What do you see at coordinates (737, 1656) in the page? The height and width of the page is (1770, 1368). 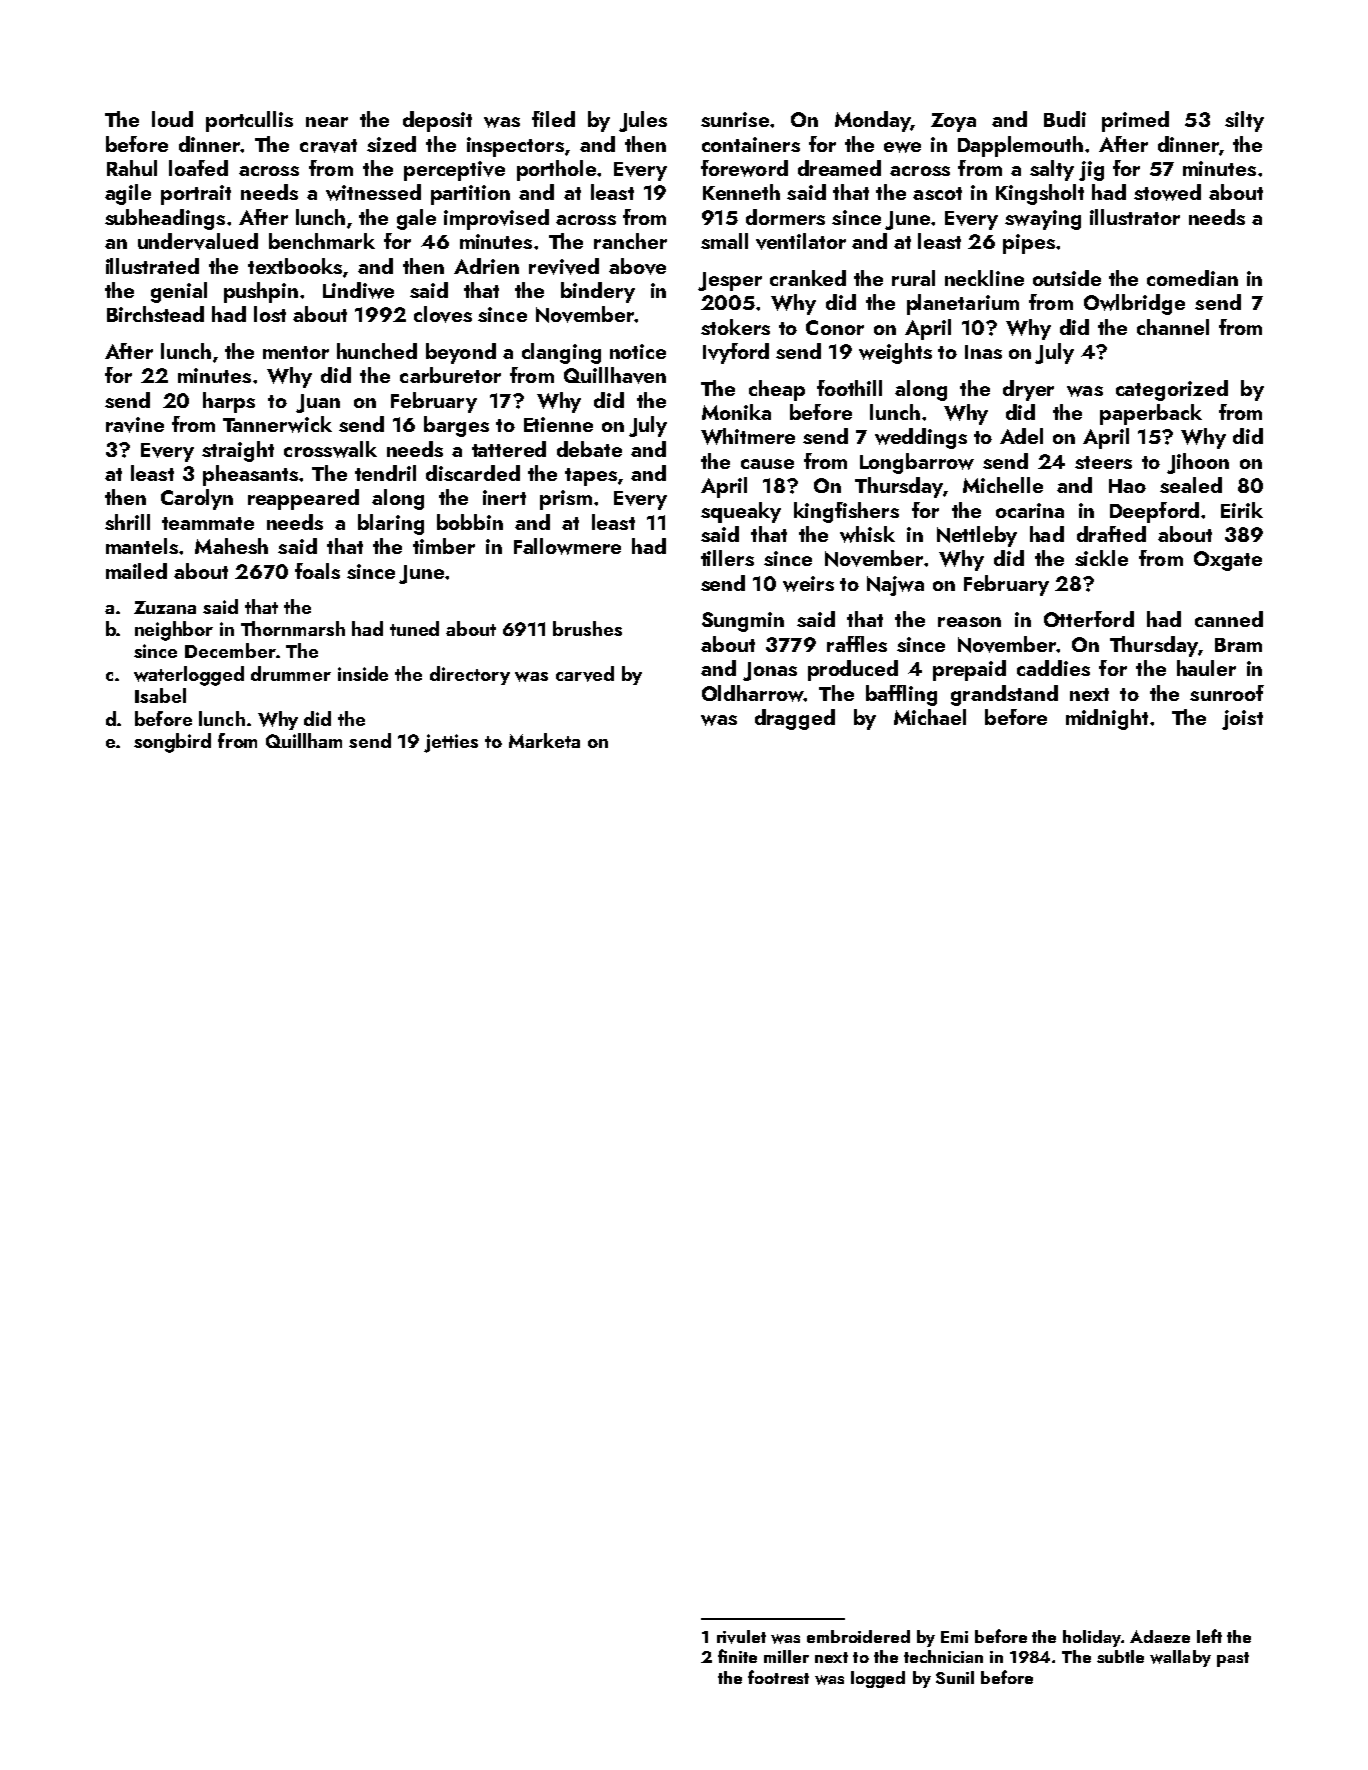 I see `finite` at bounding box center [737, 1656].
